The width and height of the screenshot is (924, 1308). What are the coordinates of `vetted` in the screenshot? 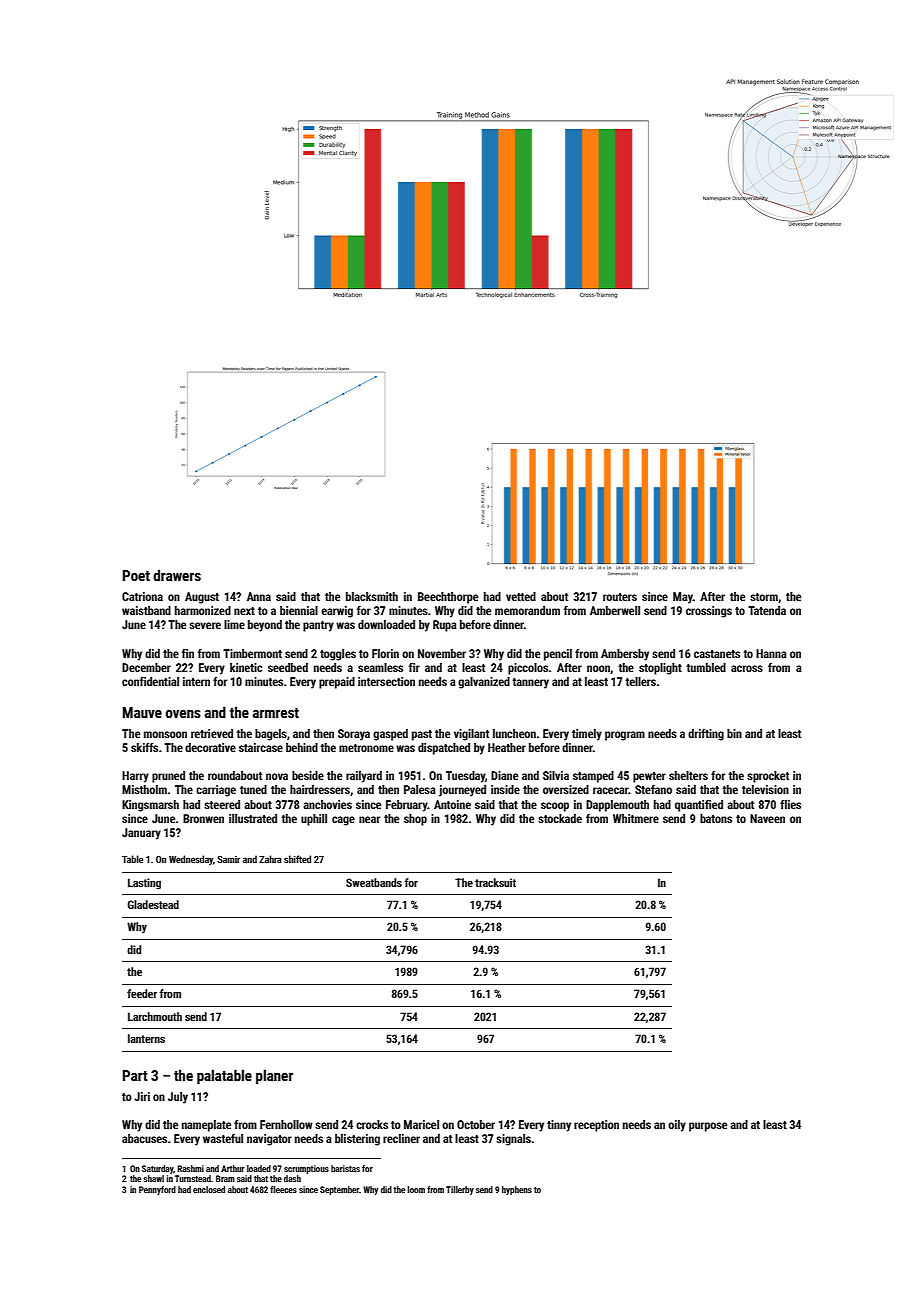 It's located at (521, 596).
